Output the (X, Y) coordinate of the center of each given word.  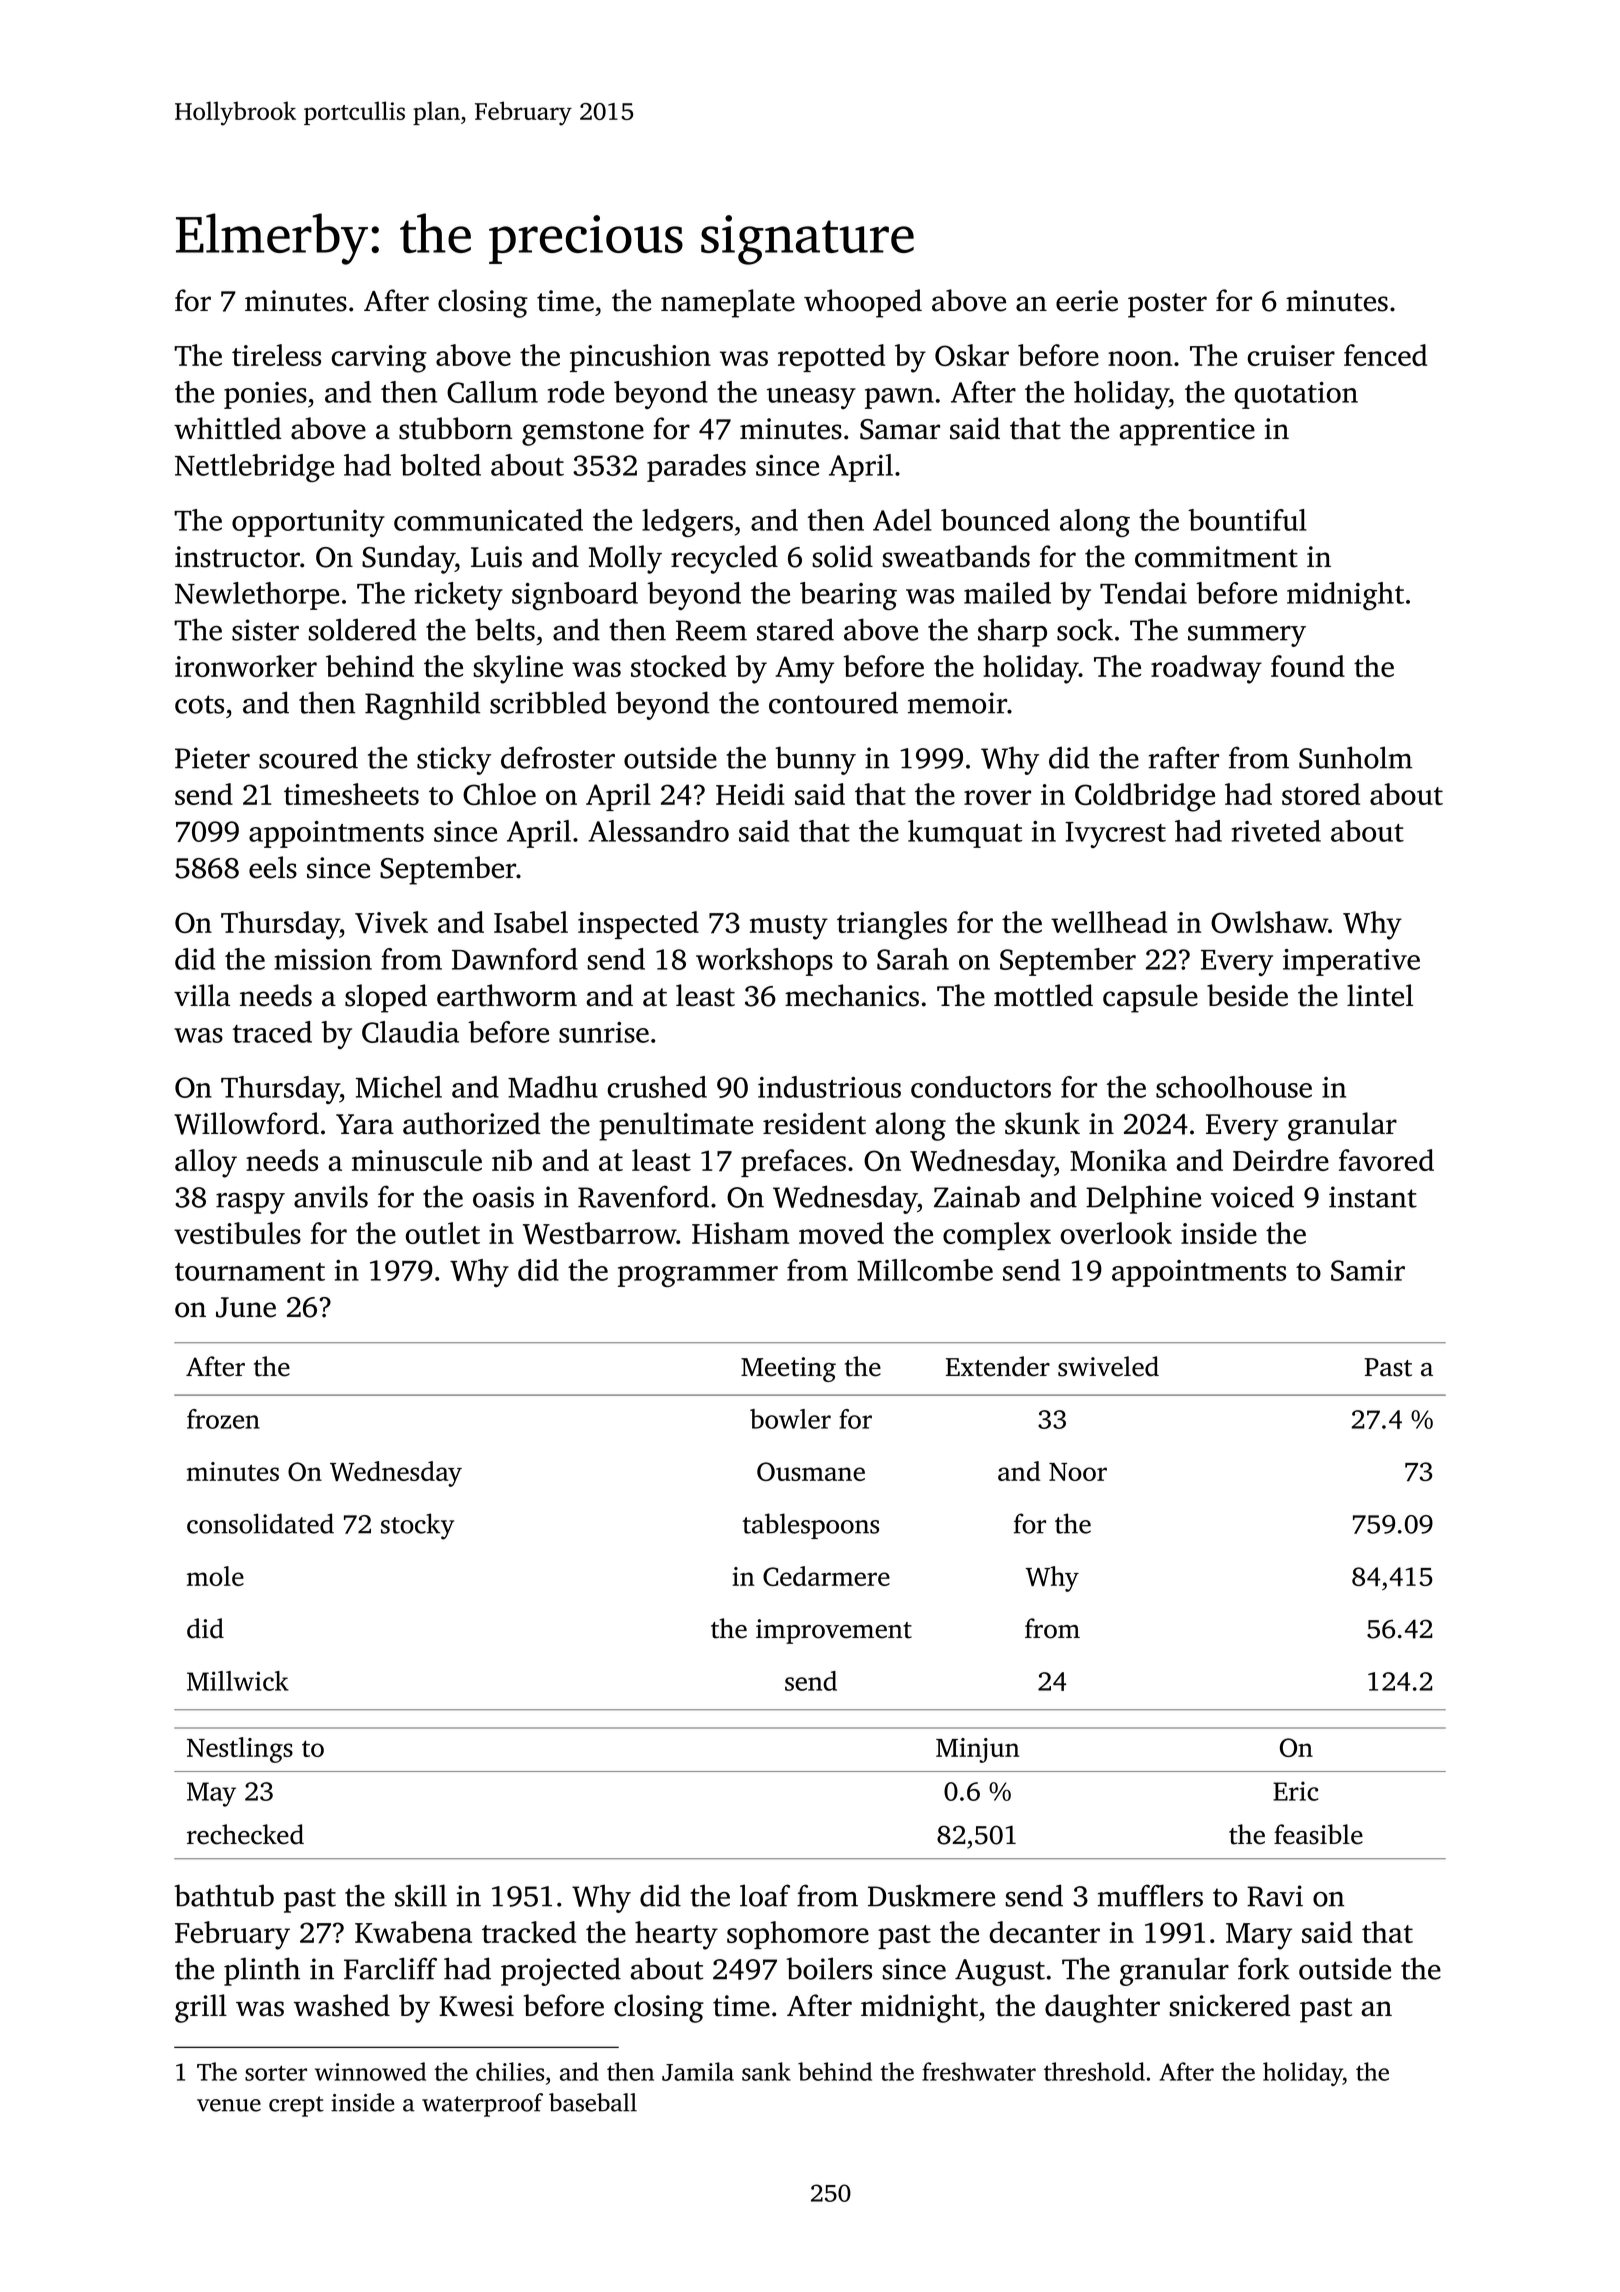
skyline (518, 669)
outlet (442, 1233)
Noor (1078, 1472)
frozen (223, 1419)
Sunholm (1355, 757)
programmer (698, 1276)
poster (1167, 305)
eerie (1087, 301)
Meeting (788, 1369)
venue (229, 2105)
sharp (1012, 632)
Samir (1368, 1270)
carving (379, 359)
